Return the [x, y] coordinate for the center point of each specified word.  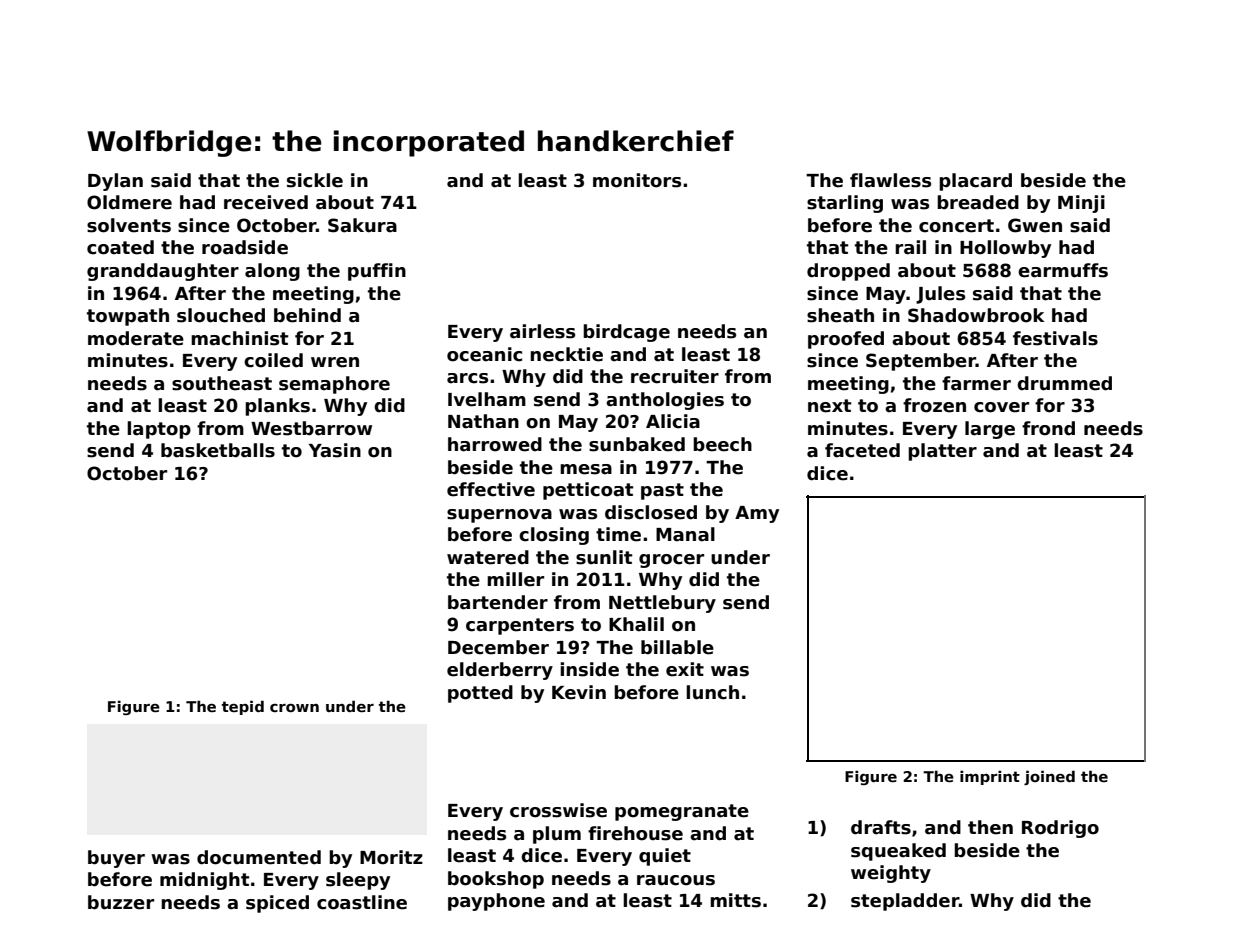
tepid [243, 707]
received [266, 202]
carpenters [520, 626]
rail [910, 247]
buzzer [121, 902]
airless [542, 331]
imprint [990, 777]
